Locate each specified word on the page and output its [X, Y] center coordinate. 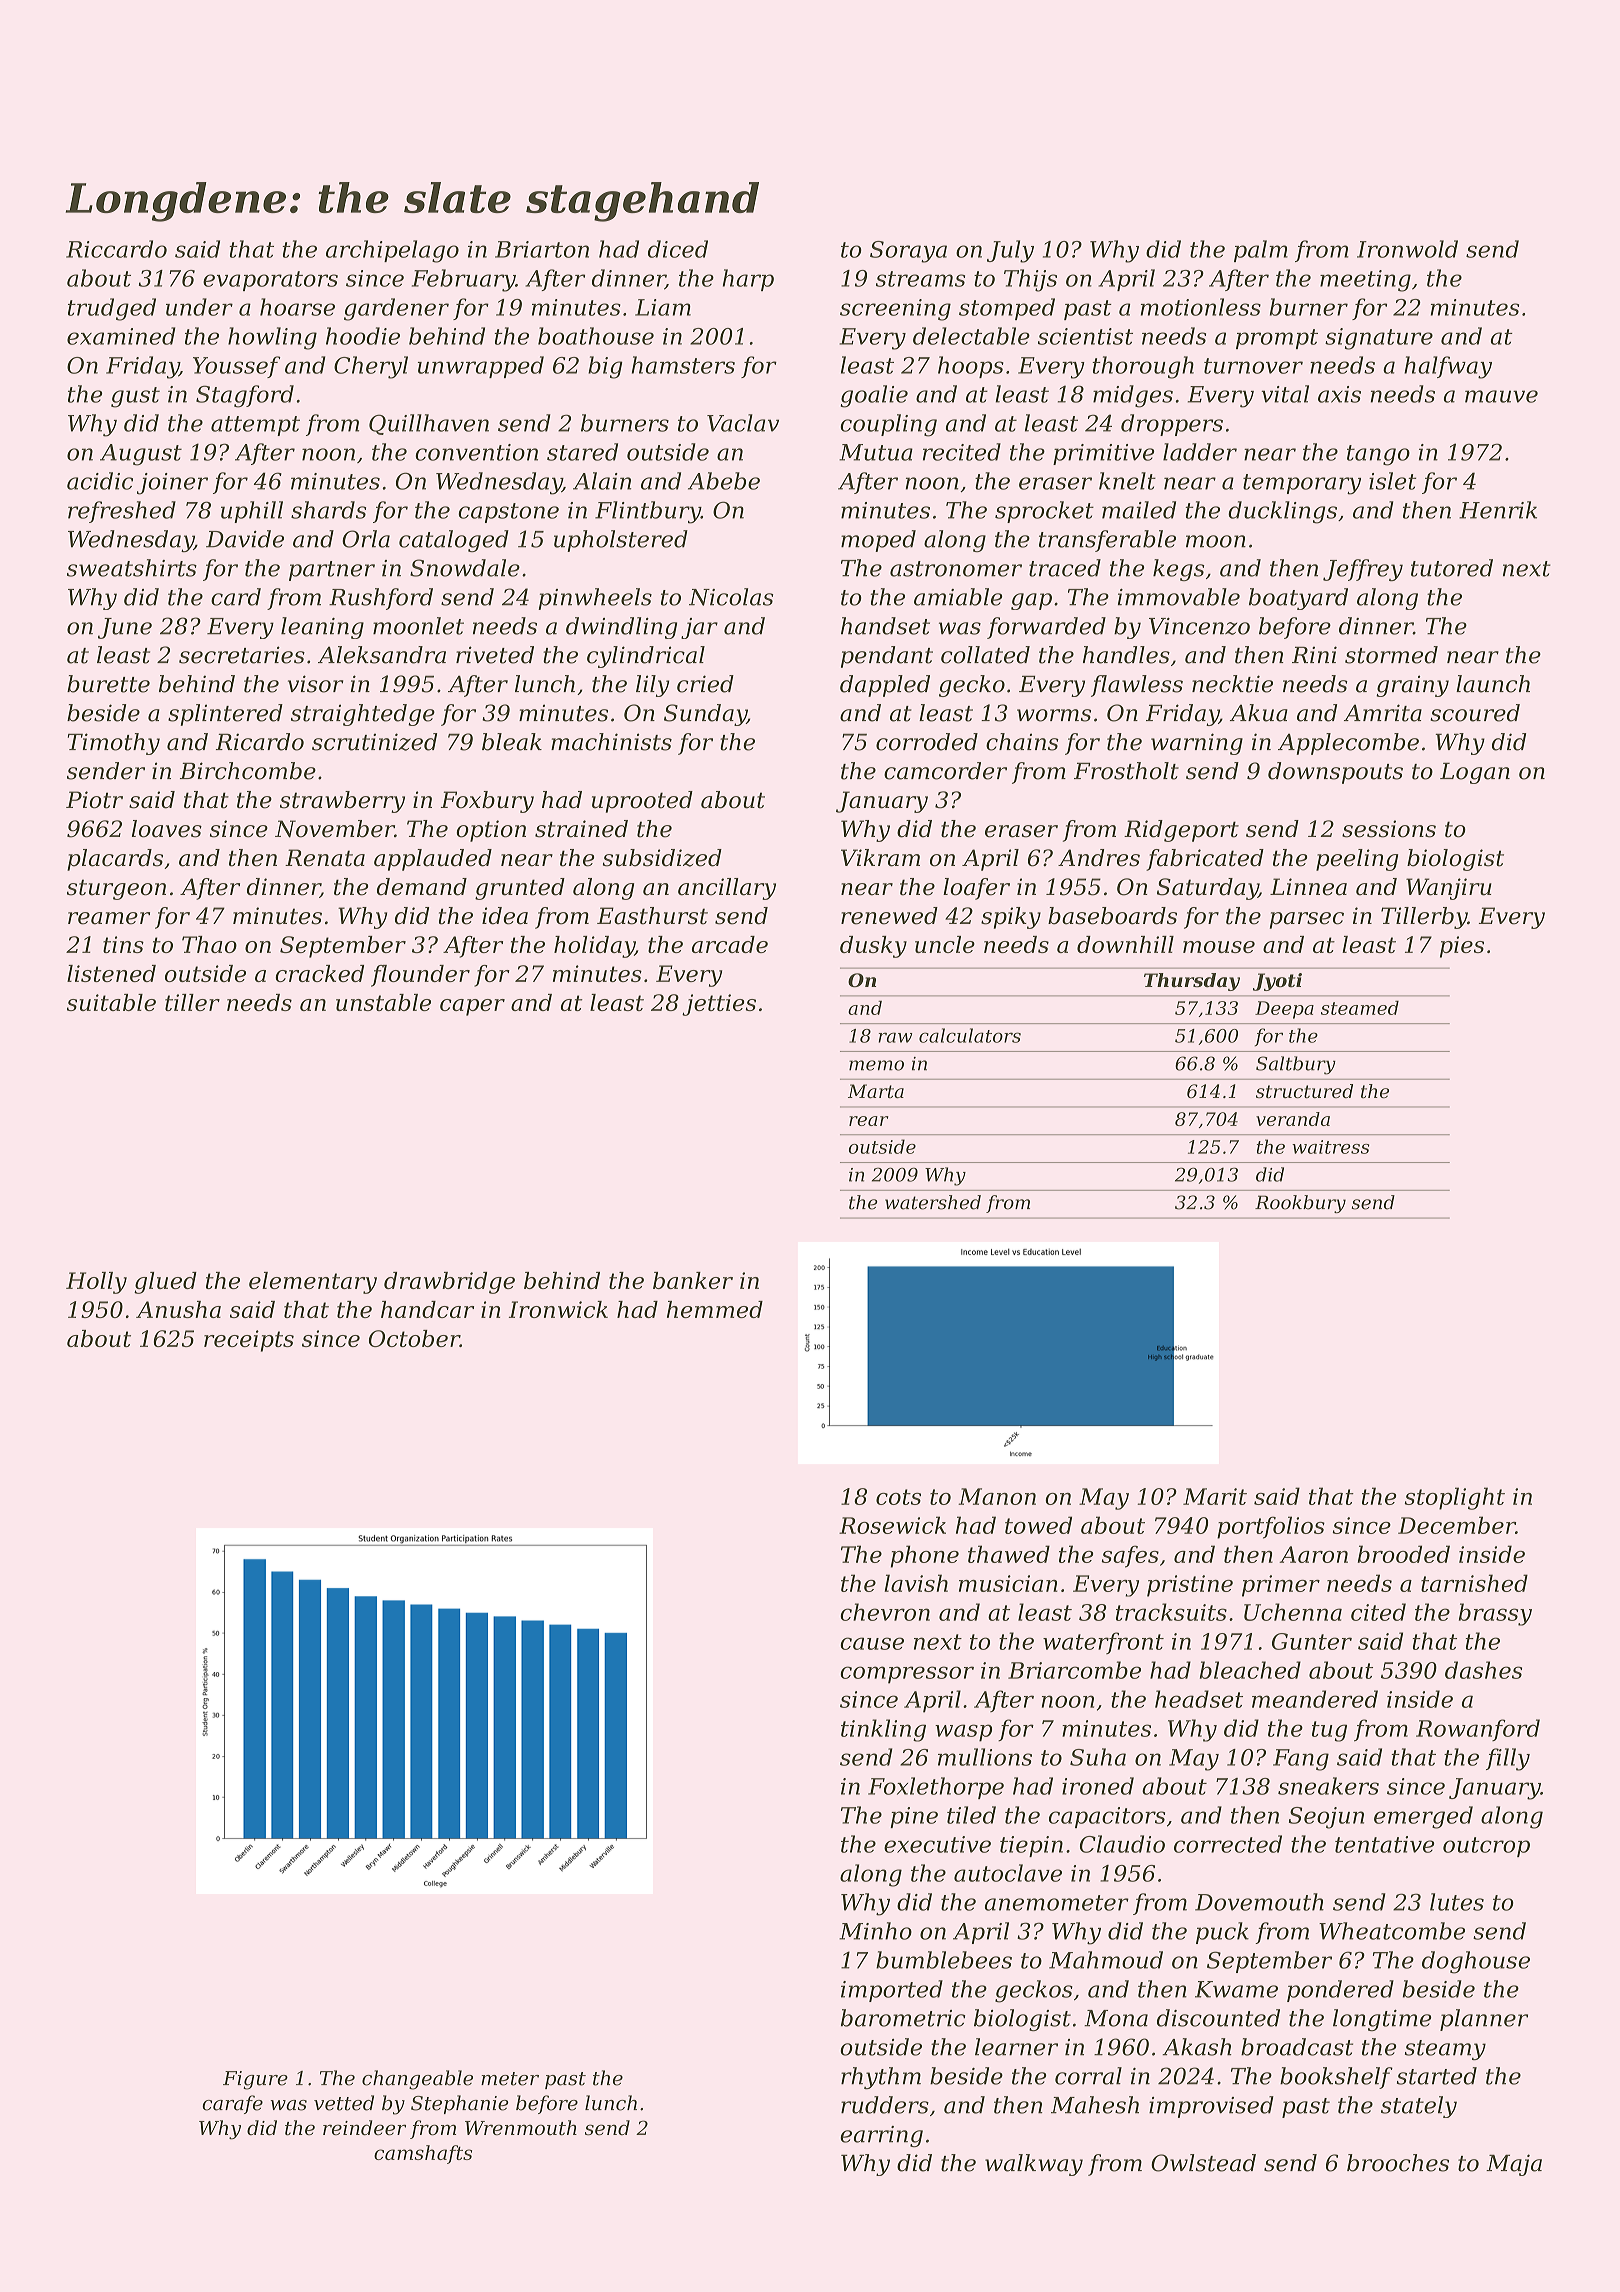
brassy [1495, 1614]
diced [678, 249]
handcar [427, 1309]
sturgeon [116, 889]
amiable [958, 597]
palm [1261, 251]
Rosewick [892, 1525]
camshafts [423, 2154]
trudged [112, 309]
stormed [1391, 655]
